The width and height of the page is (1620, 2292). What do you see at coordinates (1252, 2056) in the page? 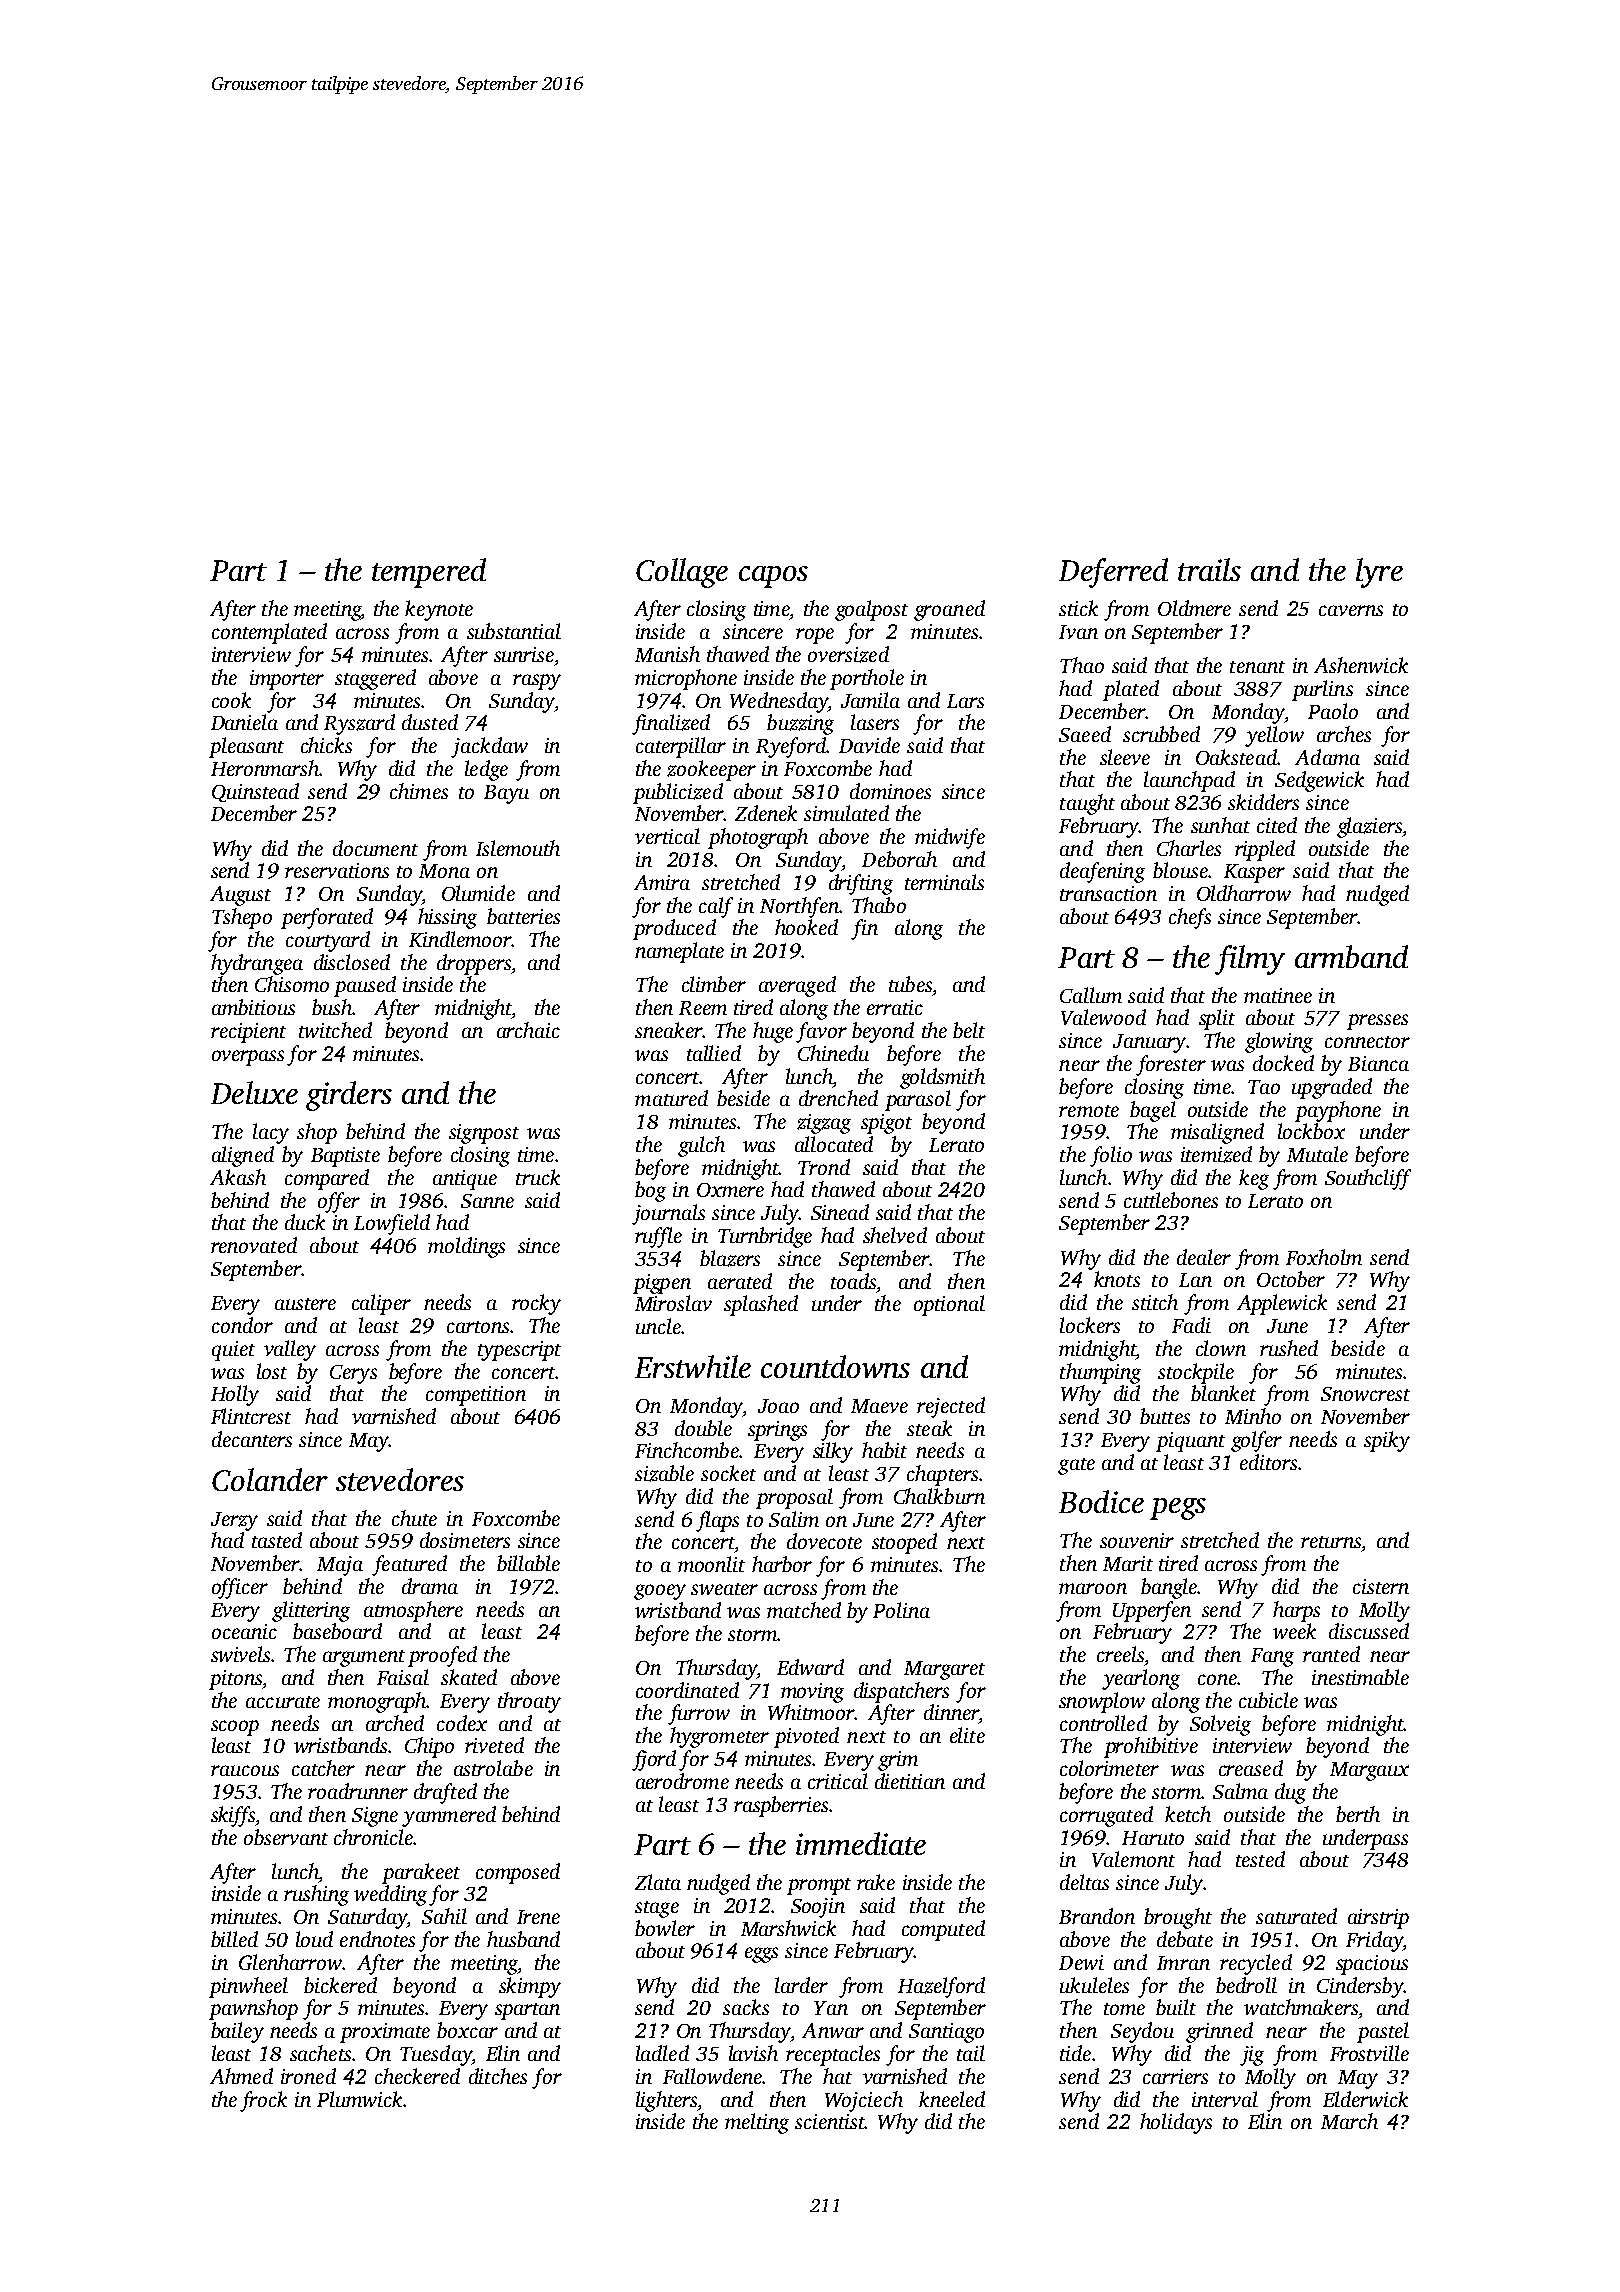
I see `jig` at bounding box center [1252, 2056].
